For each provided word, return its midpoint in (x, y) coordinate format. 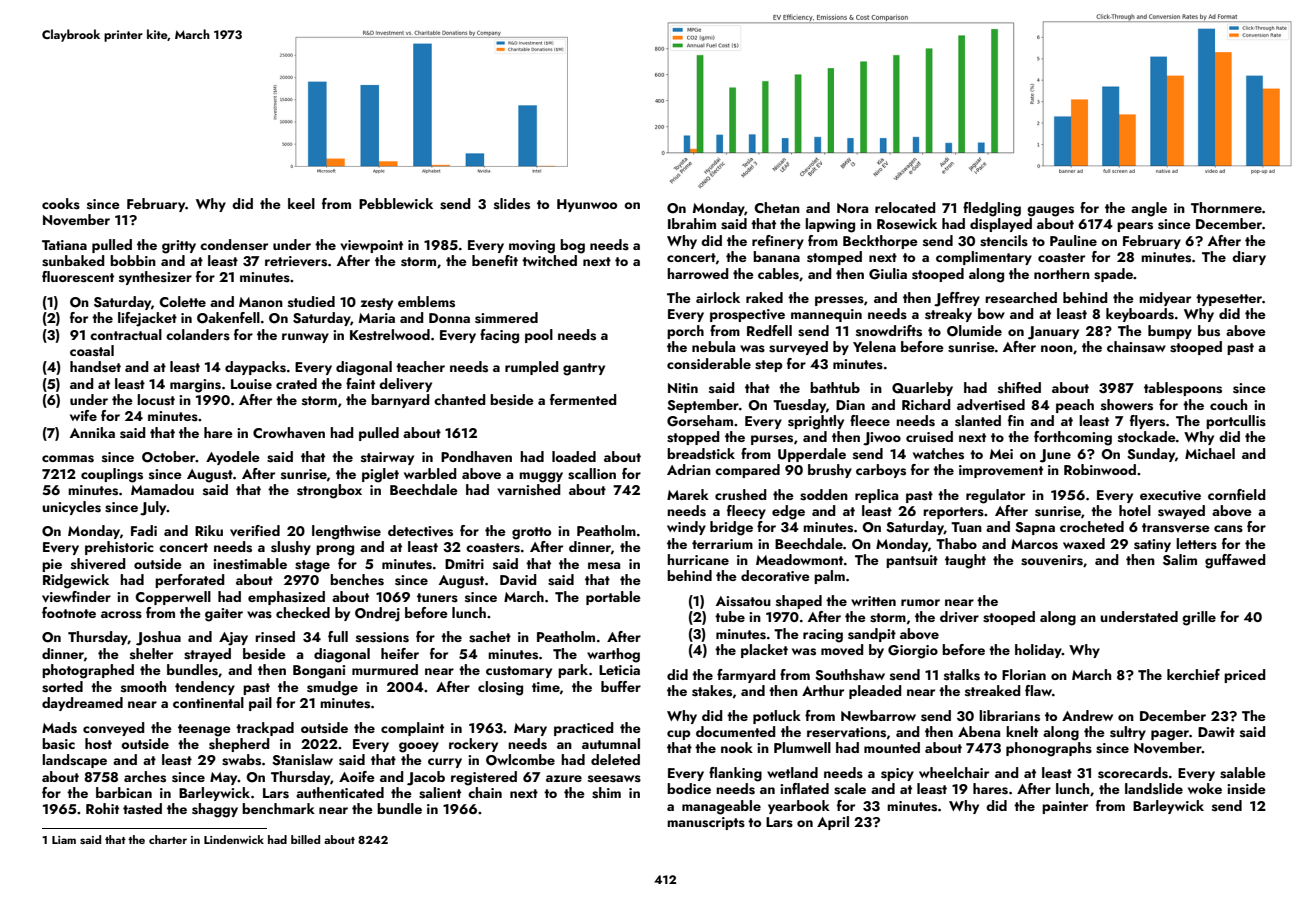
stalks (962, 675)
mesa (604, 566)
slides (512, 204)
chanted (460, 399)
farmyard (746, 676)
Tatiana (64, 245)
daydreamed (82, 704)
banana (776, 256)
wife (83, 415)
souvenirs (1052, 560)
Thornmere (1226, 207)
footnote (69, 612)
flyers (1147, 422)
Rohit (102, 808)
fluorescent (78, 277)
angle (1149, 209)
